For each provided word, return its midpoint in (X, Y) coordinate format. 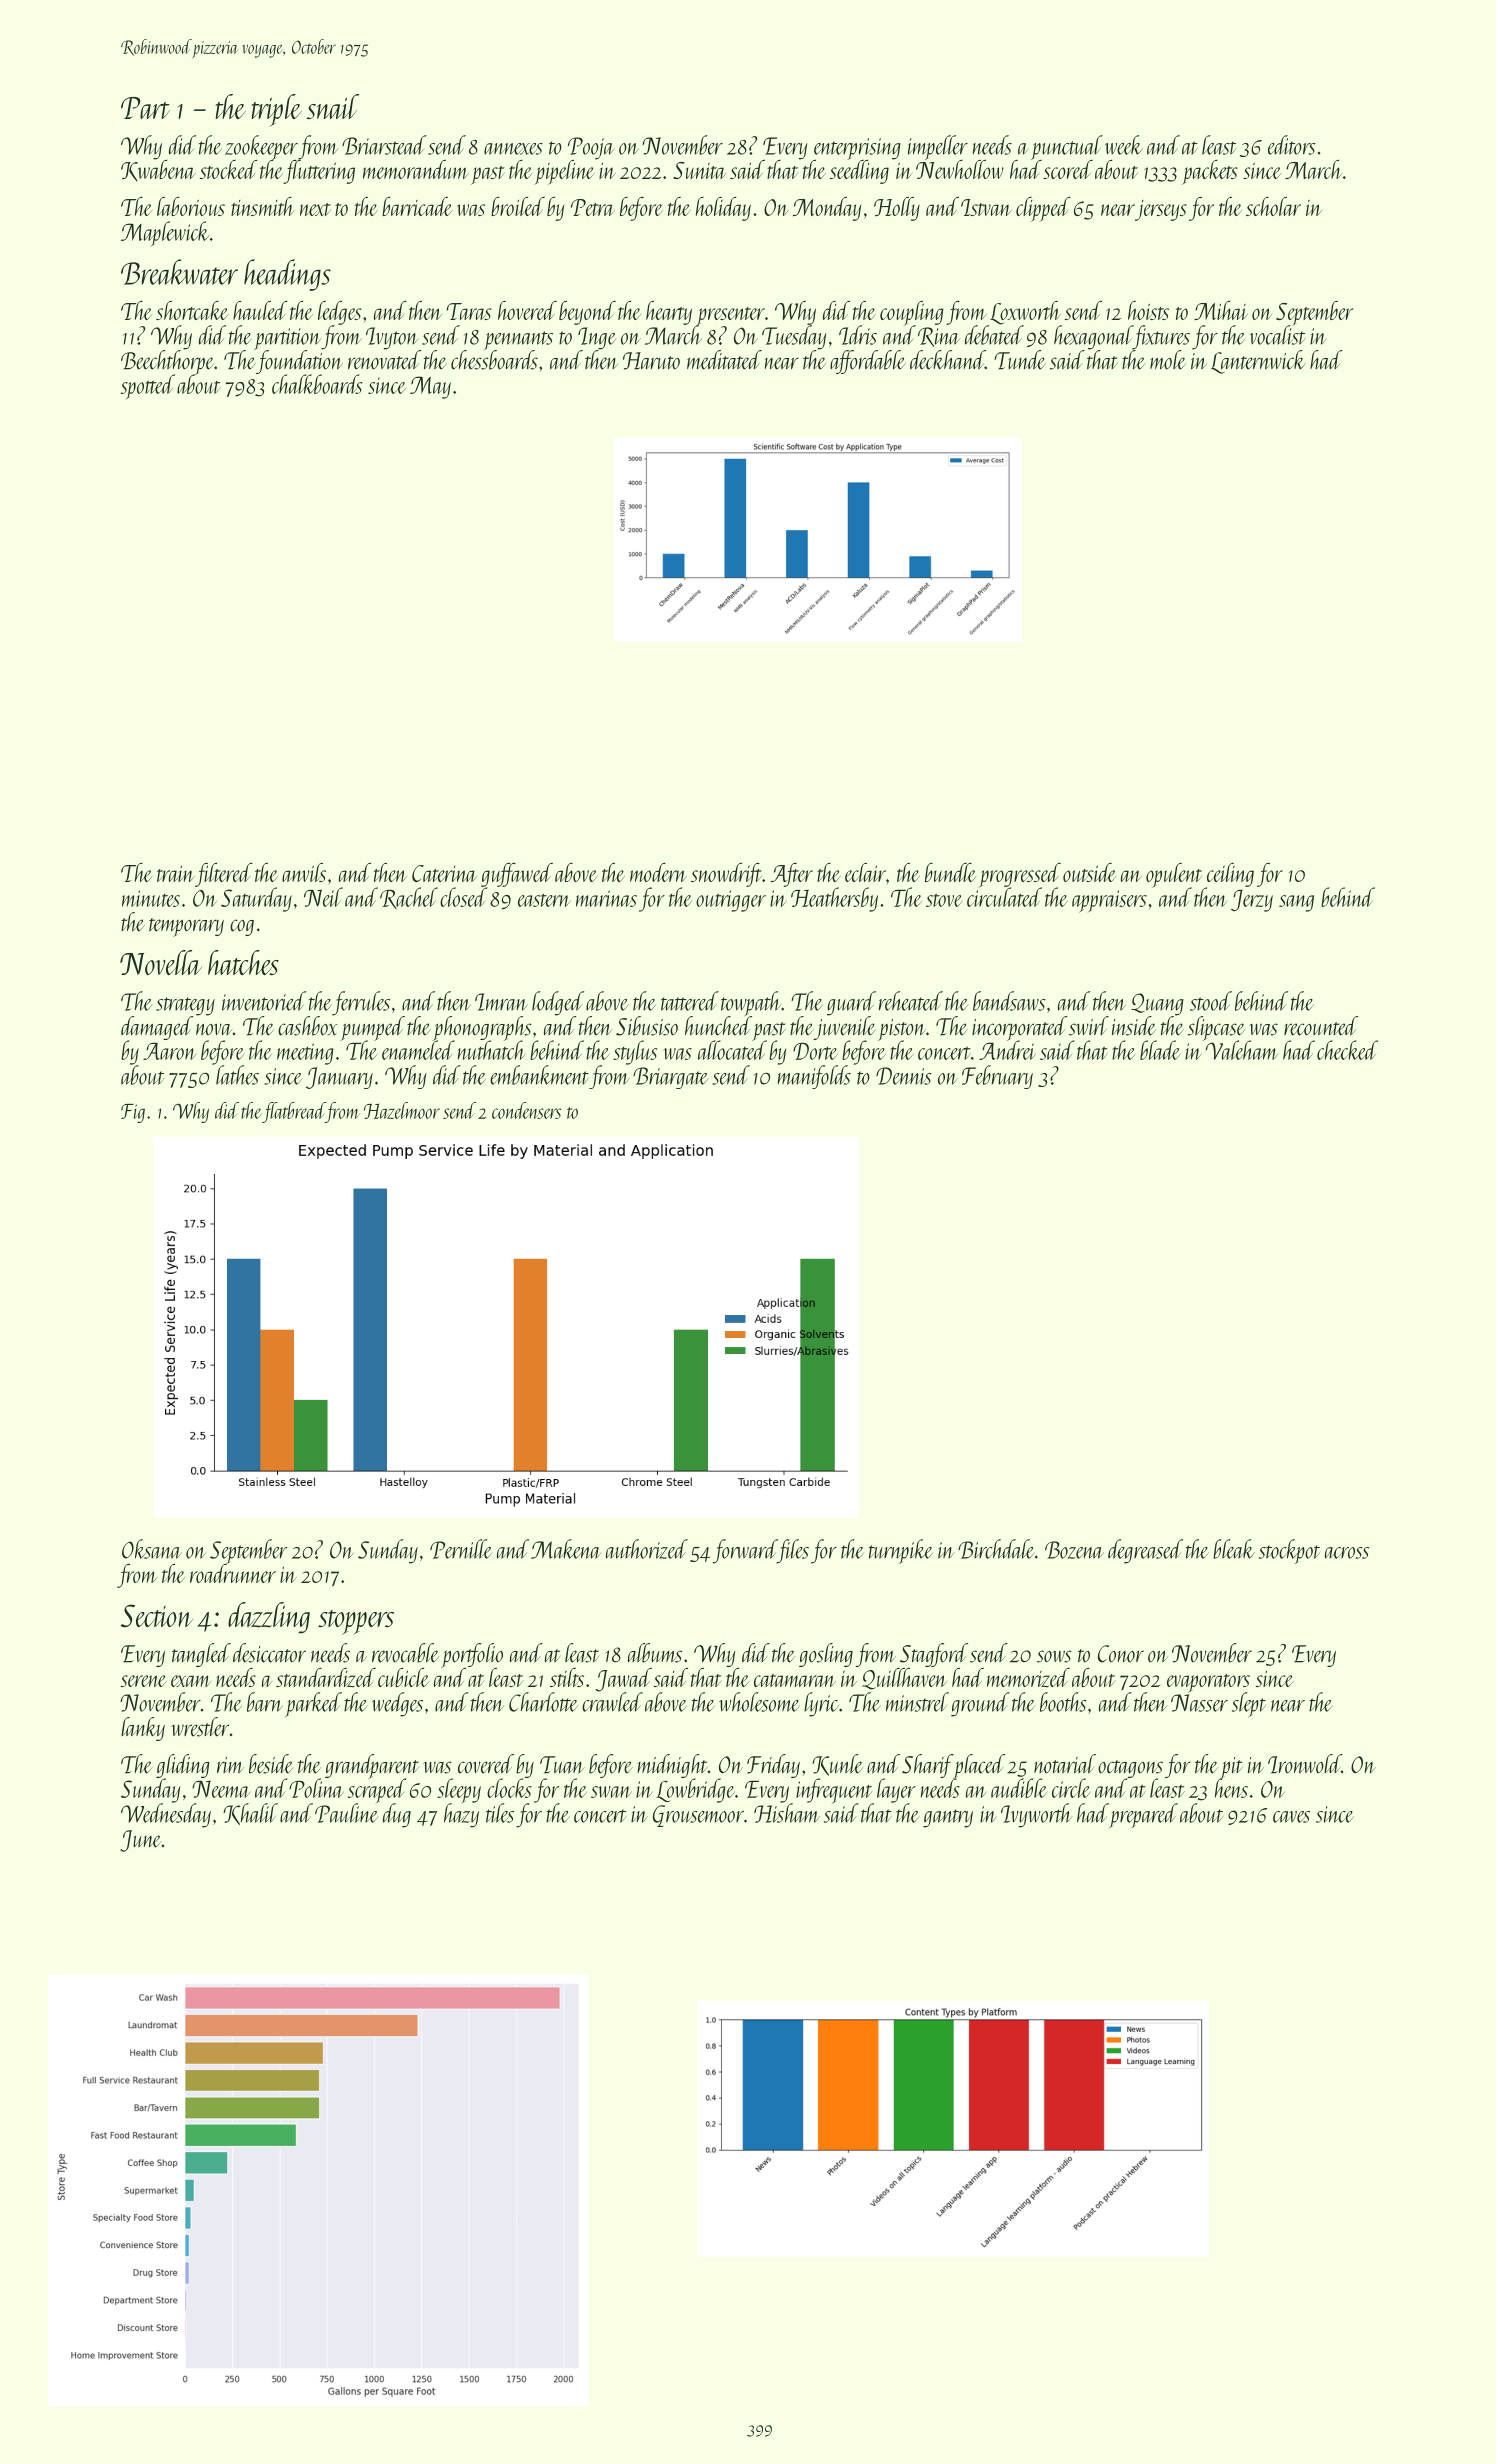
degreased (1145, 1551)
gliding (183, 1766)
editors (1292, 145)
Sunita (699, 170)
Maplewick (165, 233)
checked (1347, 1050)
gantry (948, 1818)
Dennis (904, 1076)
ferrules (361, 1003)
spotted (148, 386)
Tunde (1020, 360)
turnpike (901, 1551)
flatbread (294, 1112)
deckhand (947, 360)
